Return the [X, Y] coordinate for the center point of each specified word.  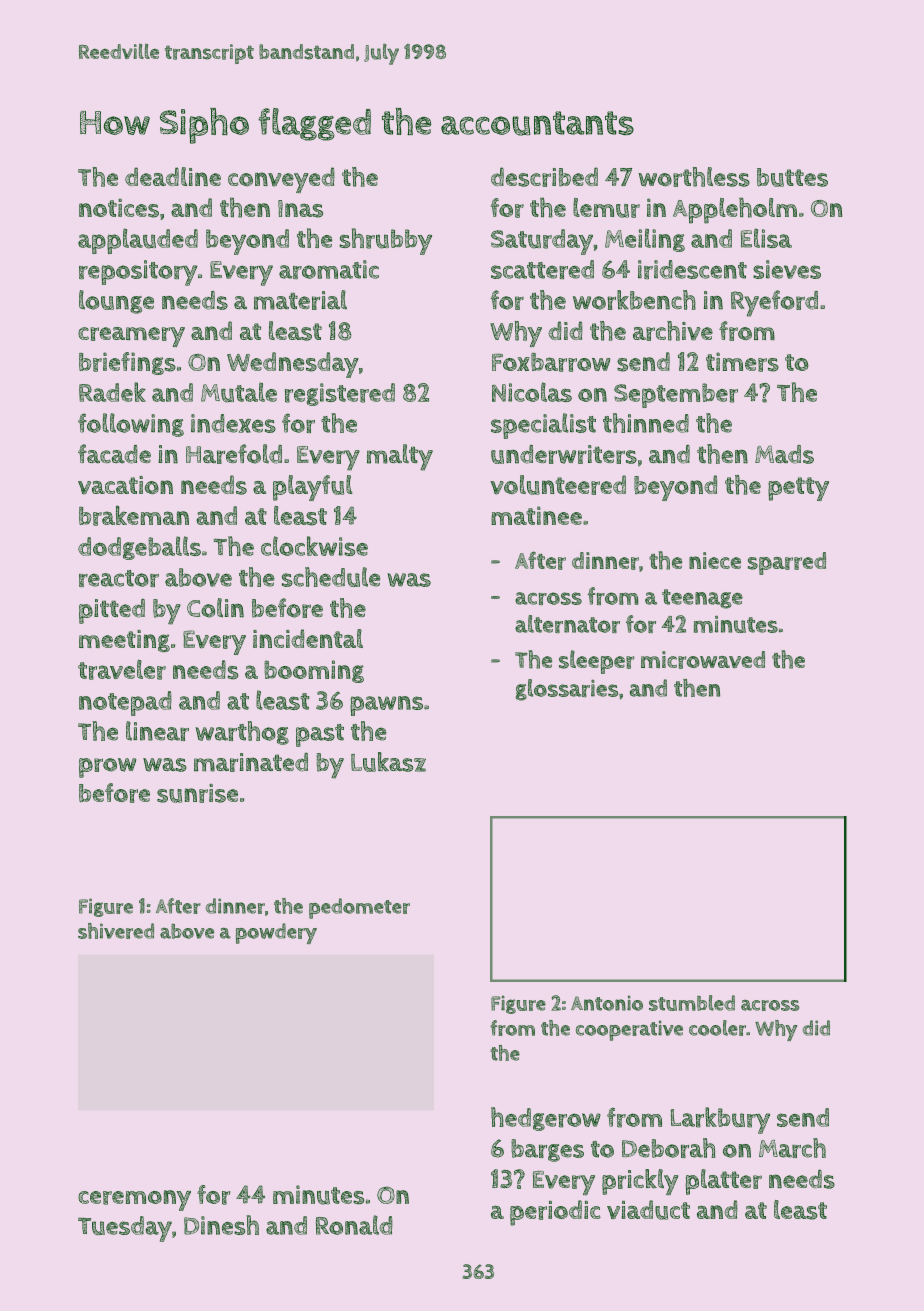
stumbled [692, 1003]
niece [715, 560]
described [544, 177]
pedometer [359, 908]
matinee [536, 515]
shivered [116, 931]
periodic [555, 1213]
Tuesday [125, 1229]
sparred [787, 563]
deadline [173, 176]
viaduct [648, 1210]
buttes [792, 177]
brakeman [134, 516]
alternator [567, 624]
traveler [122, 670]
